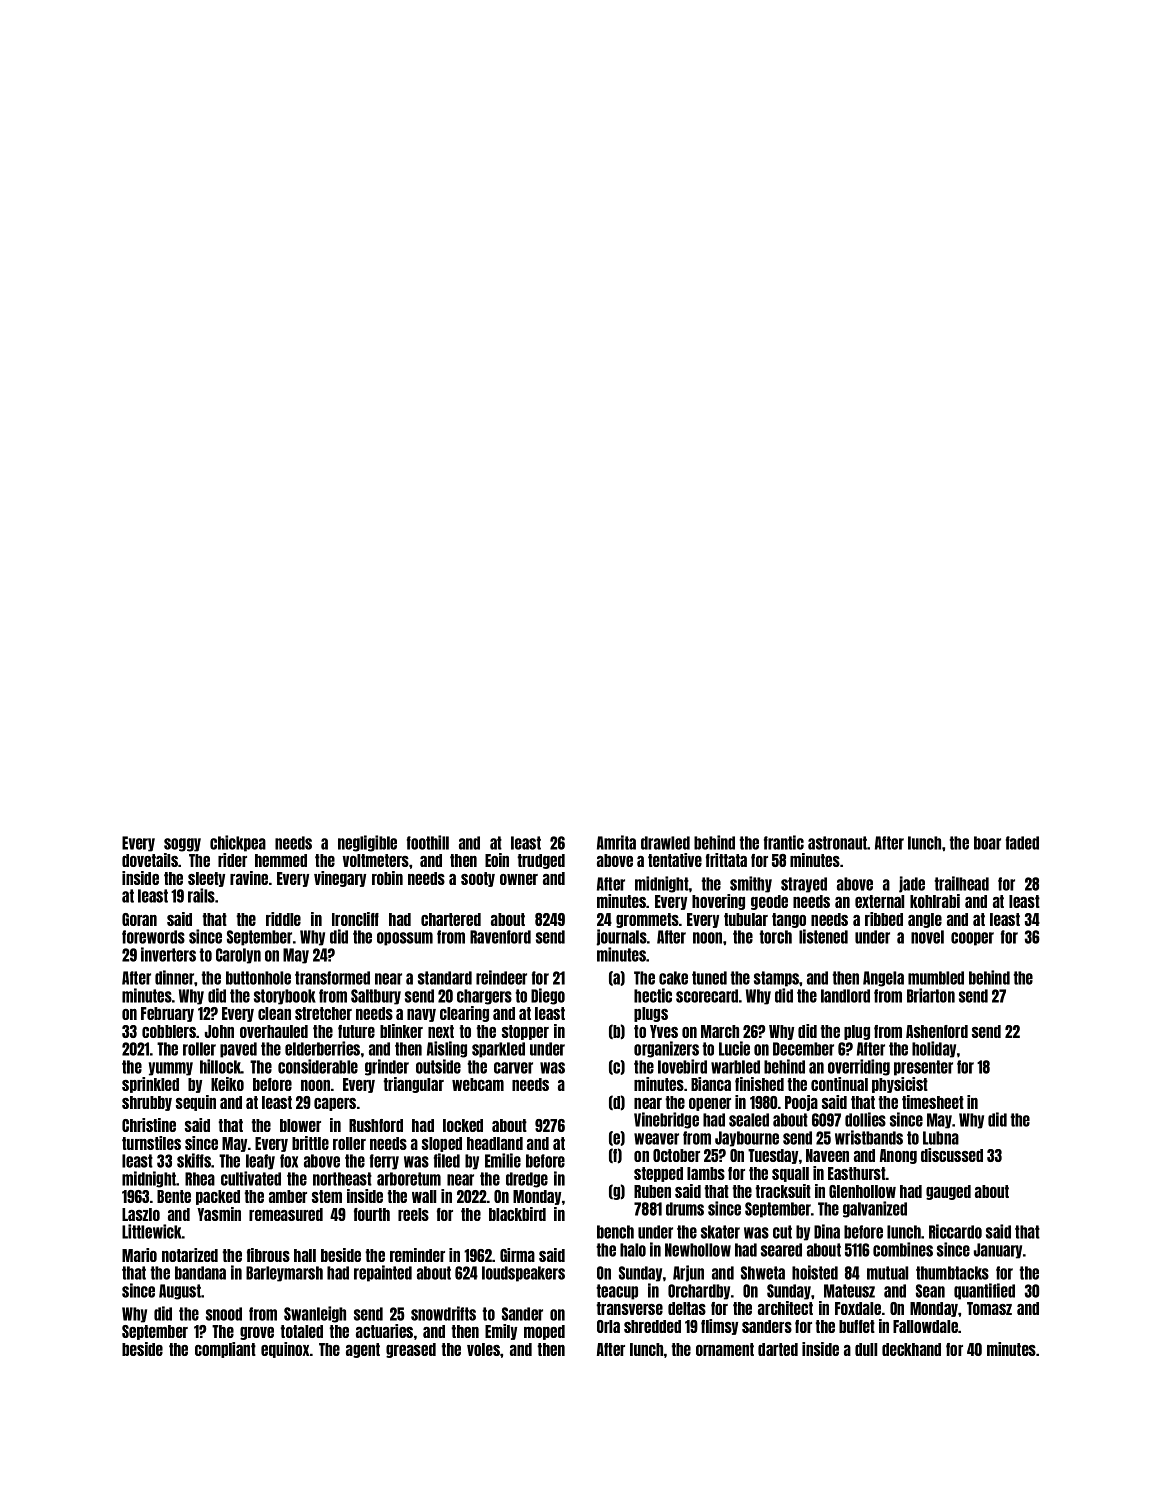 The width and height of the screenshot is (1162, 1504). What do you see at coordinates (884, 919) in the screenshot?
I see `ribbed` at bounding box center [884, 919].
